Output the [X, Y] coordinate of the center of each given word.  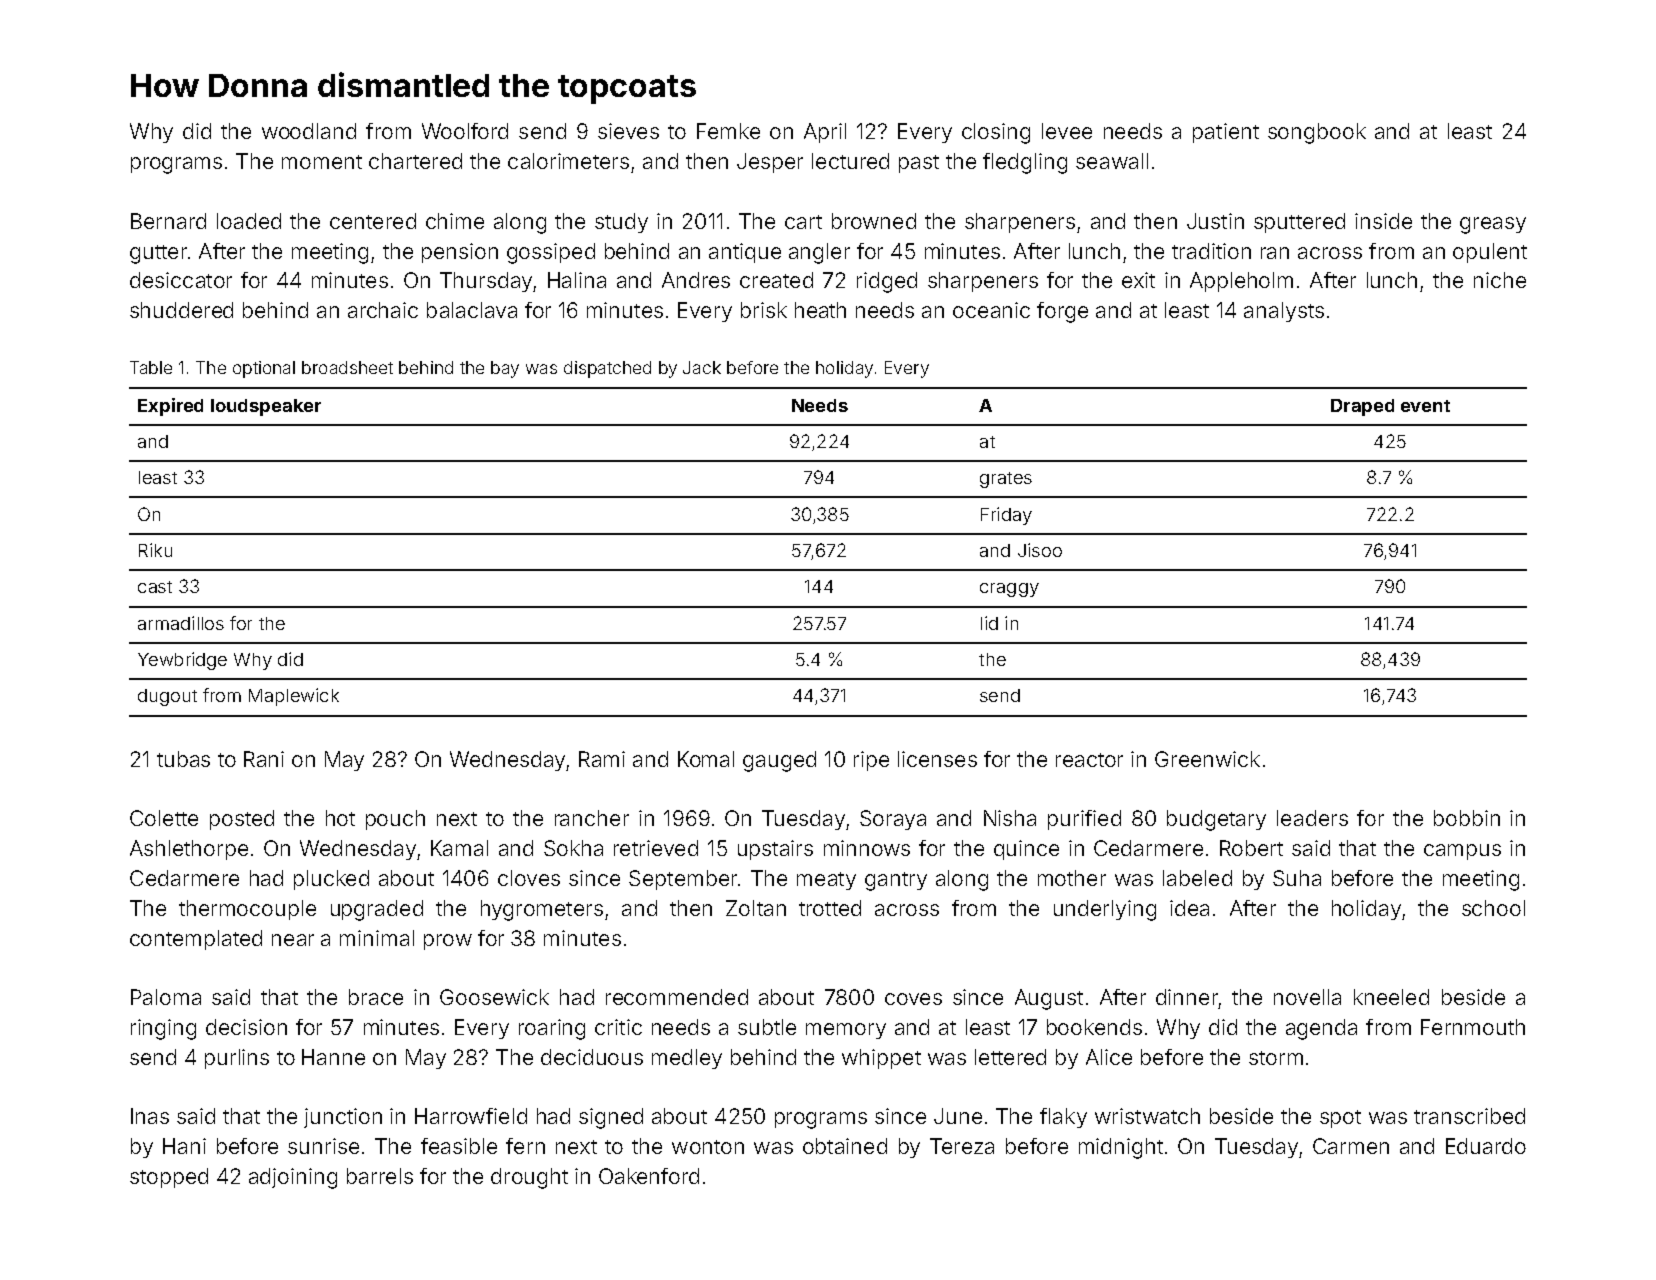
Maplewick [294, 697]
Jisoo [1040, 550]
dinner [1187, 997]
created [776, 280]
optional [264, 369]
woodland [309, 131]
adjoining [293, 1178]
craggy [1009, 590]
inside [1383, 221]
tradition [1211, 251]
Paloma [166, 997]
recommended [677, 997]
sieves [628, 131]
